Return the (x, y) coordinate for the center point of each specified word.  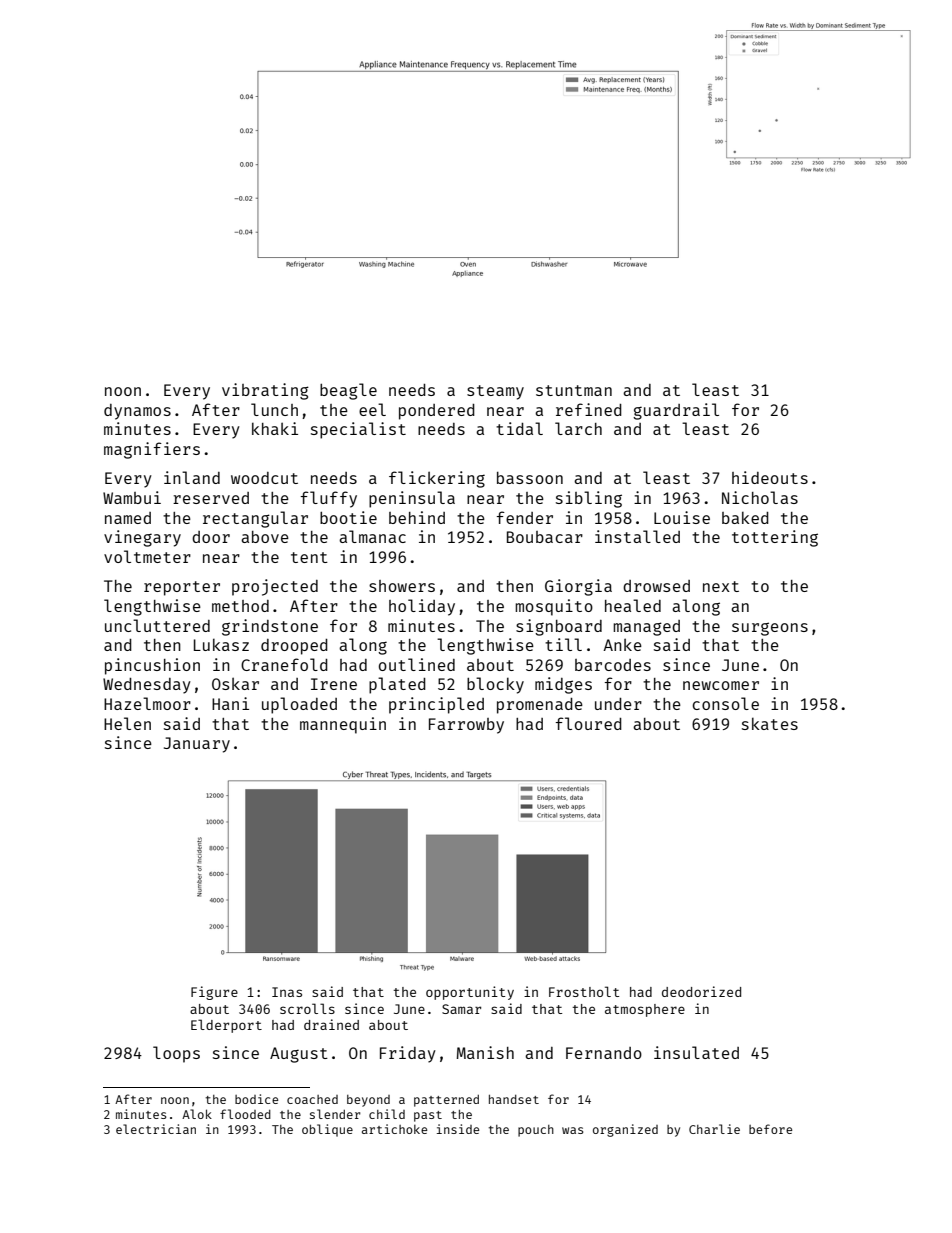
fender (525, 517)
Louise (682, 517)
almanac (372, 536)
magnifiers (152, 450)
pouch (536, 1131)
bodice (256, 1099)
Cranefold (284, 664)
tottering (775, 538)
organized (625, 1130)
